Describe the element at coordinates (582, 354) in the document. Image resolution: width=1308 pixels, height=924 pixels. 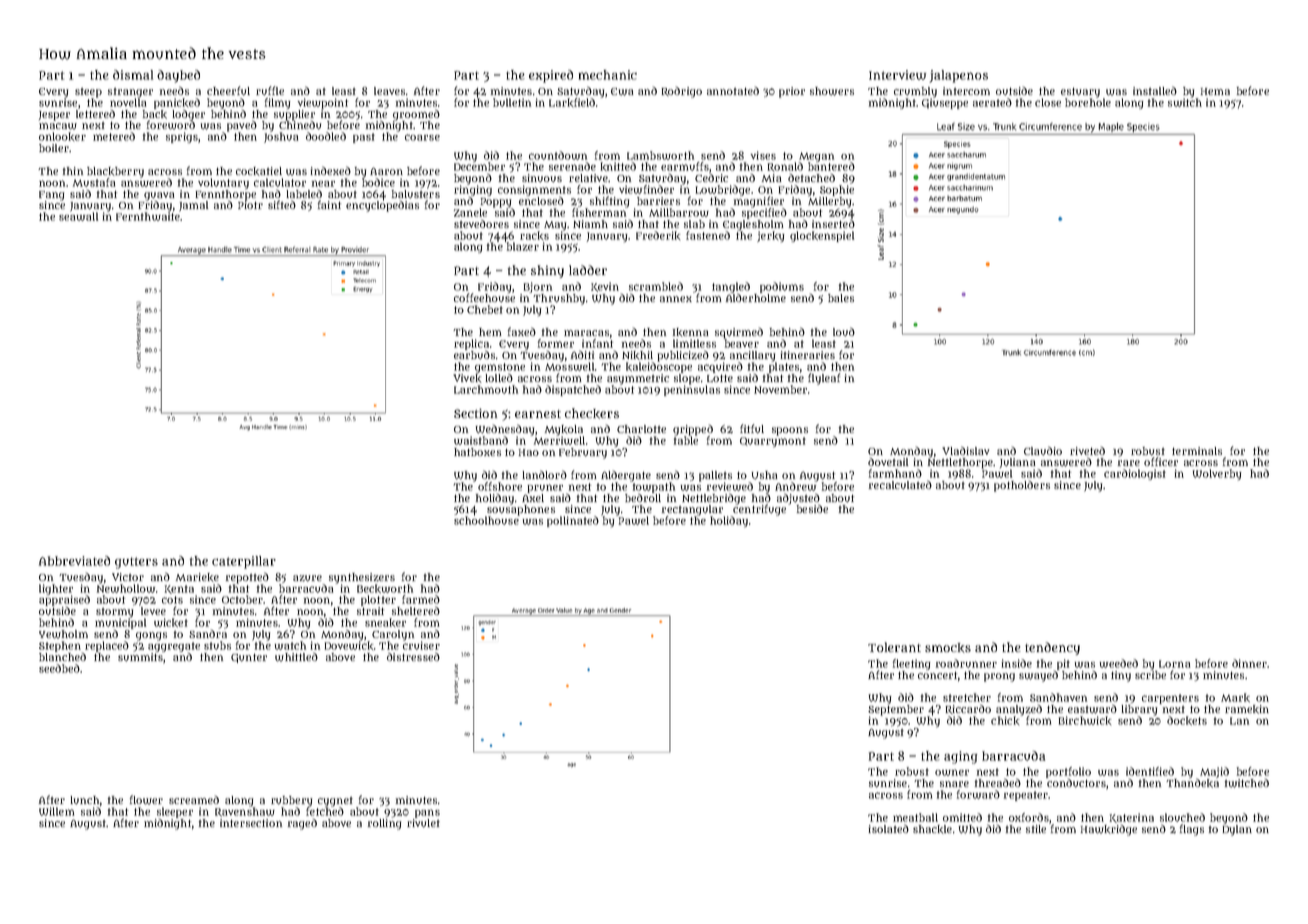
I see `Aditi` at that location.
